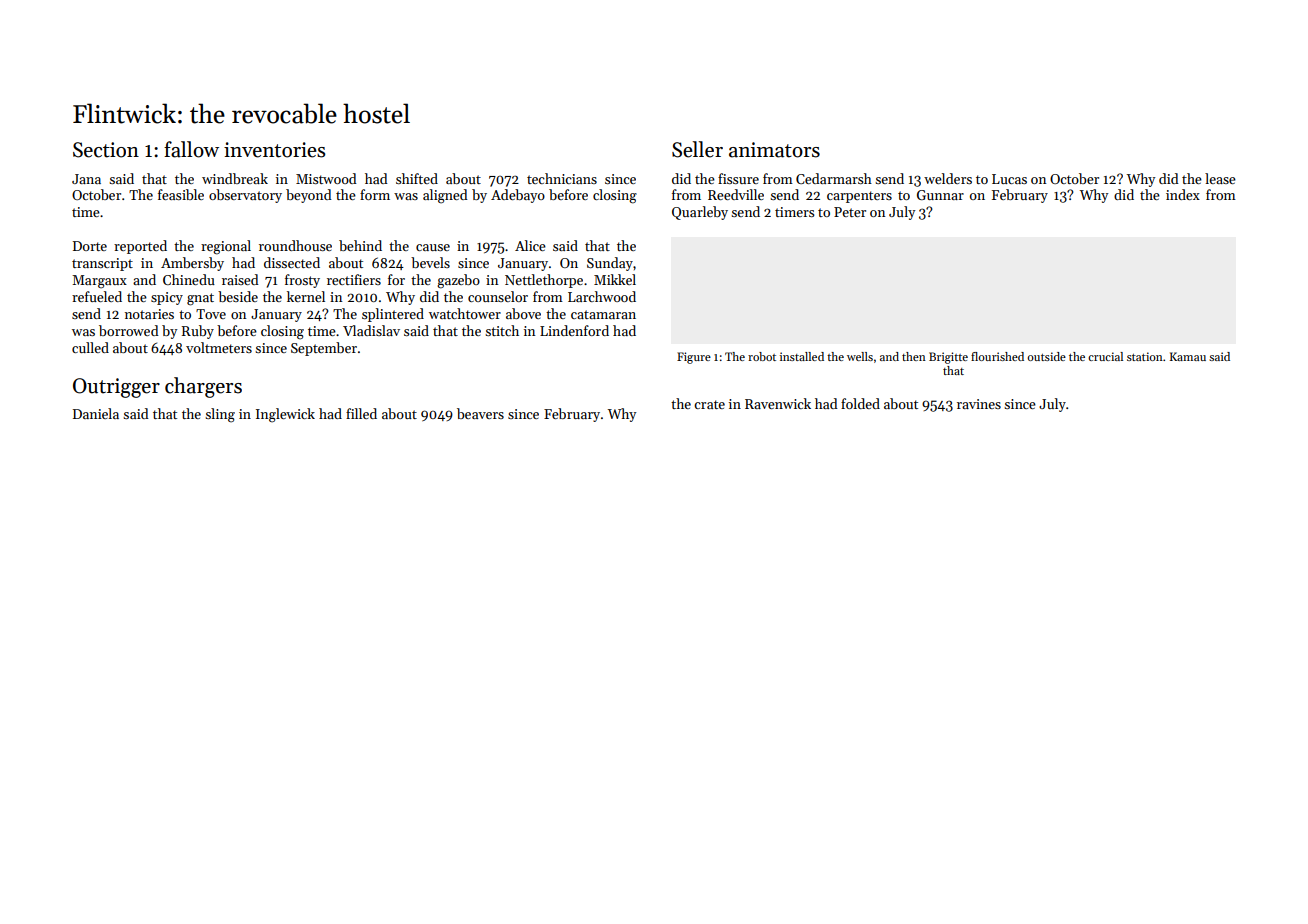  Describe the element at coordinates (774, 150) in the document. I see `animators` at that location.
